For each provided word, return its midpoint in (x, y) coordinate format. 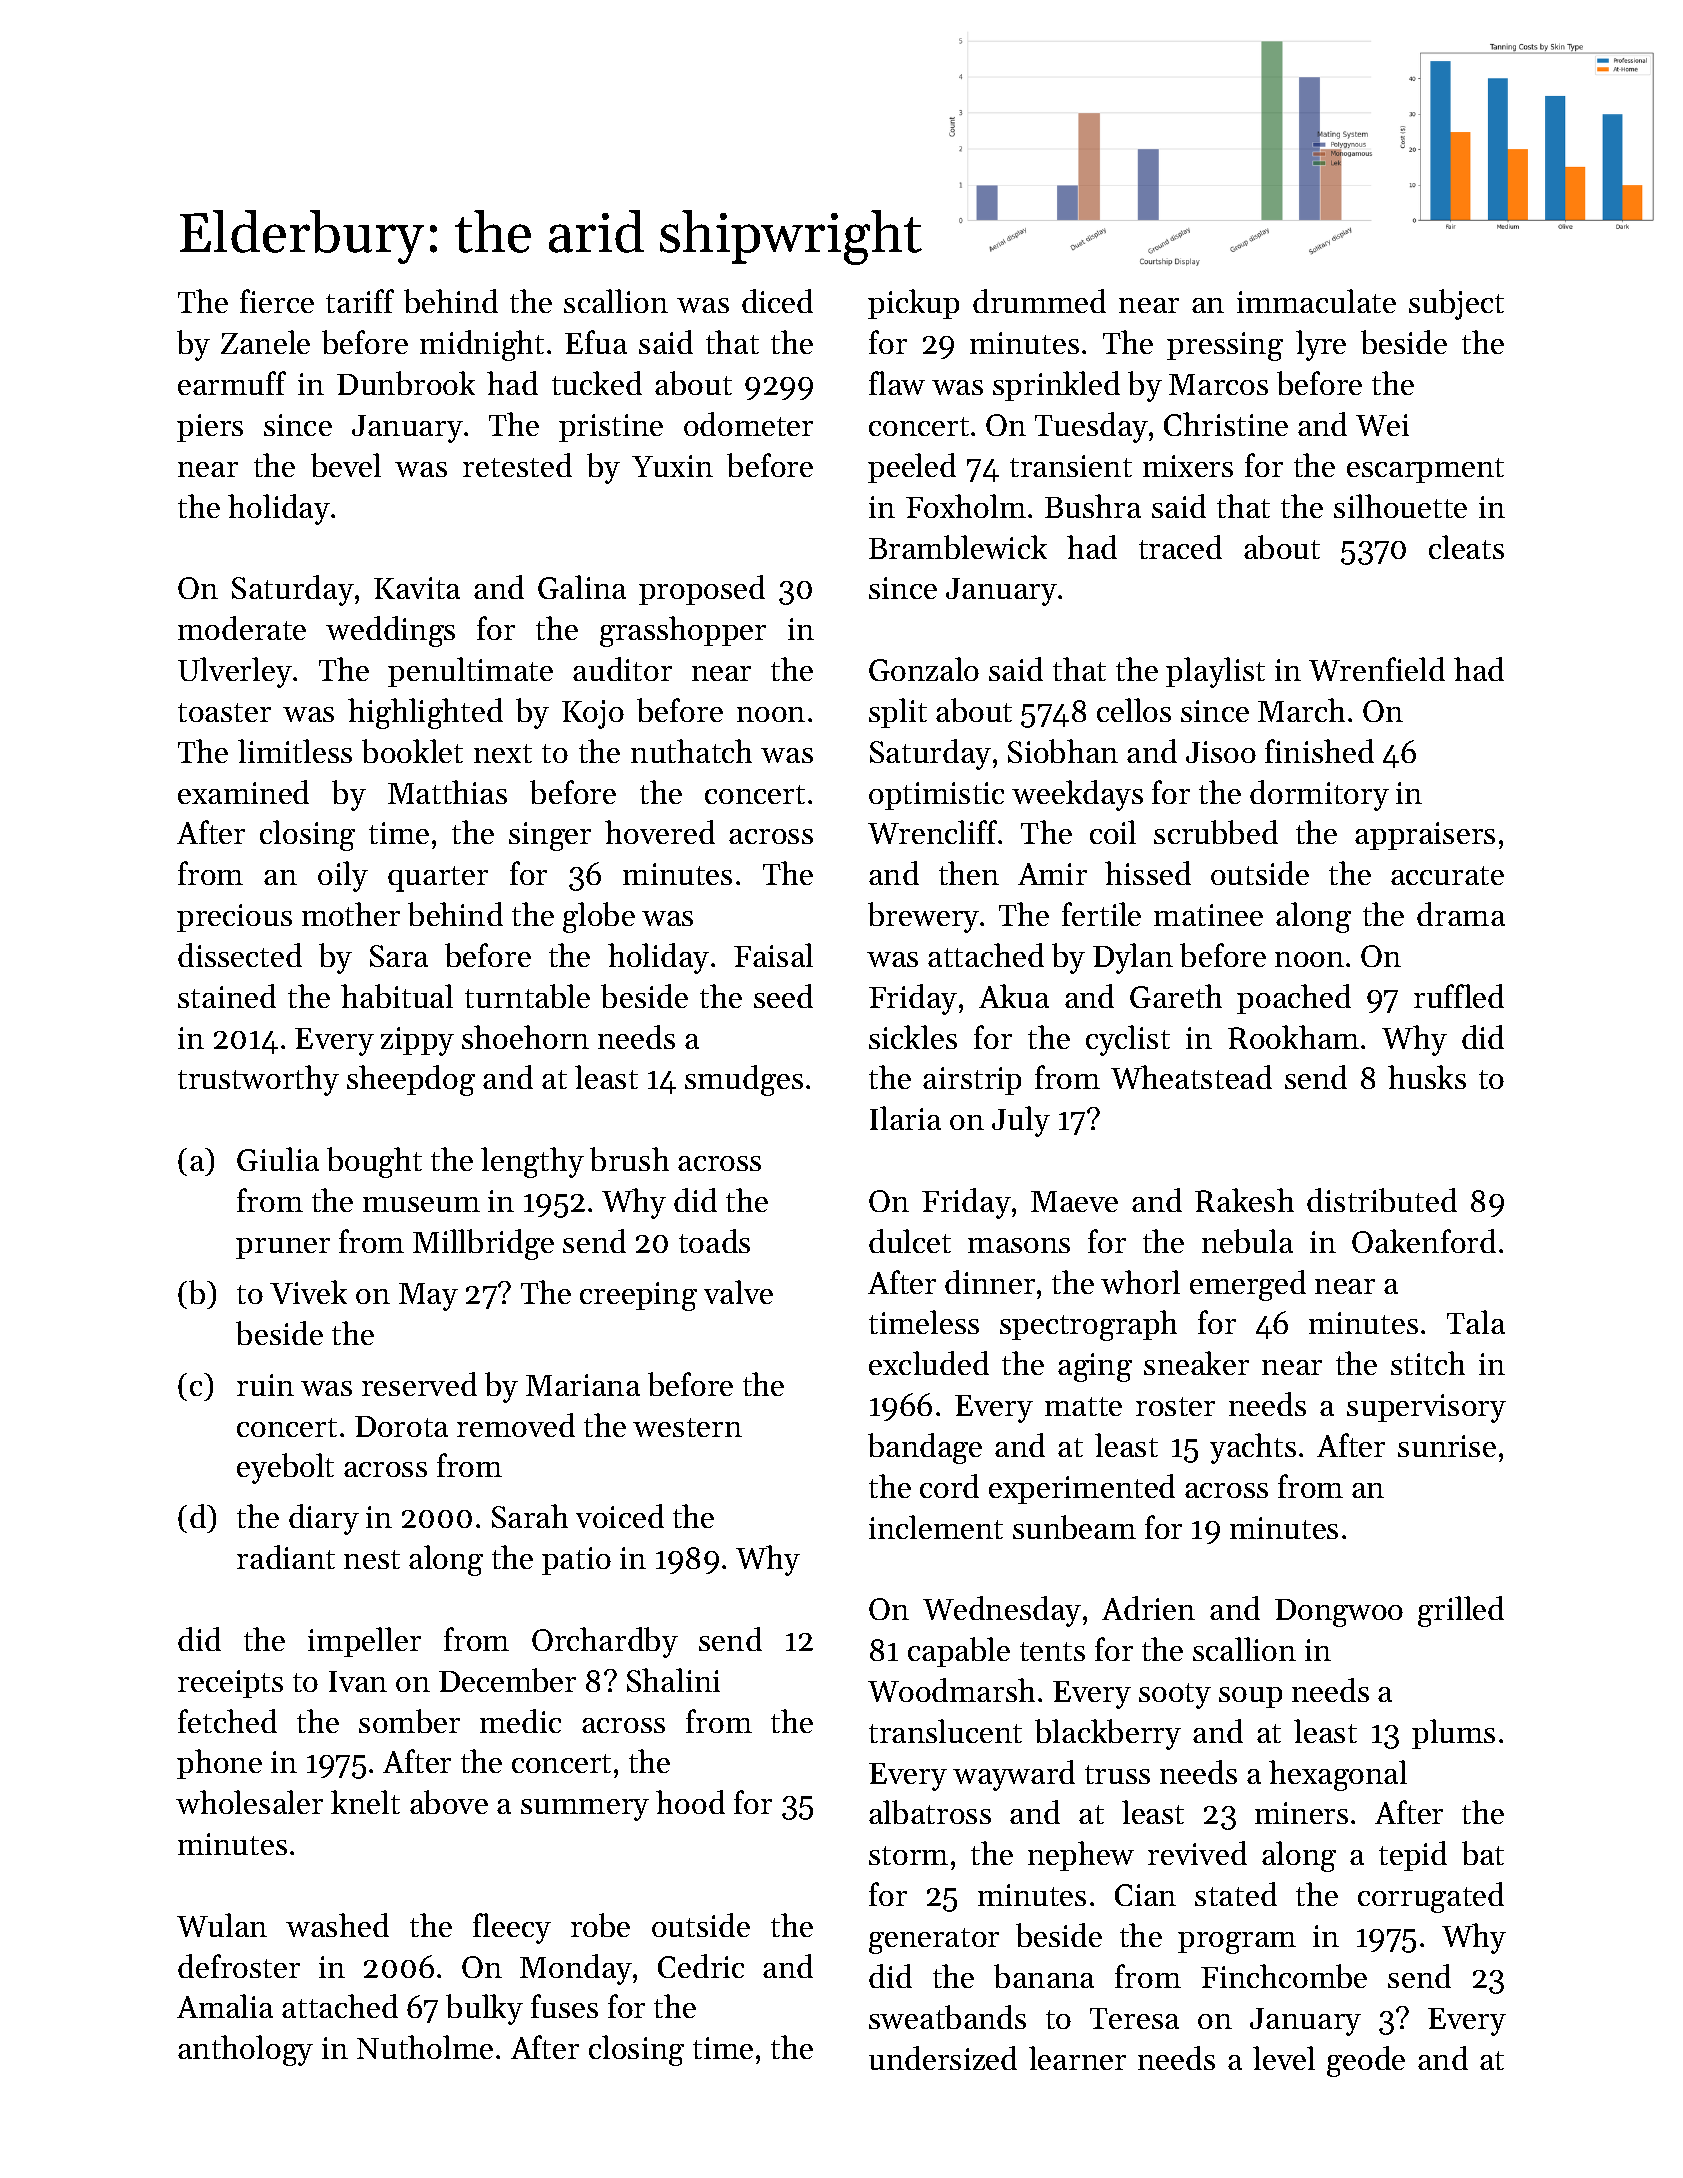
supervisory (1426, 1408)
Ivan (358, 1681)
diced (777, 301)
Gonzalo (924, 669)
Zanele (265, 342)
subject (1456, 304)
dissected (240, 955)
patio (576, 1561)
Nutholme (425, 2047)
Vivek (308, 1292)
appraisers (1425, 836)
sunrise (1447, 1446)
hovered (660, 832)
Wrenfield (1377, 669)
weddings (390, 631)
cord (949, 1486)
